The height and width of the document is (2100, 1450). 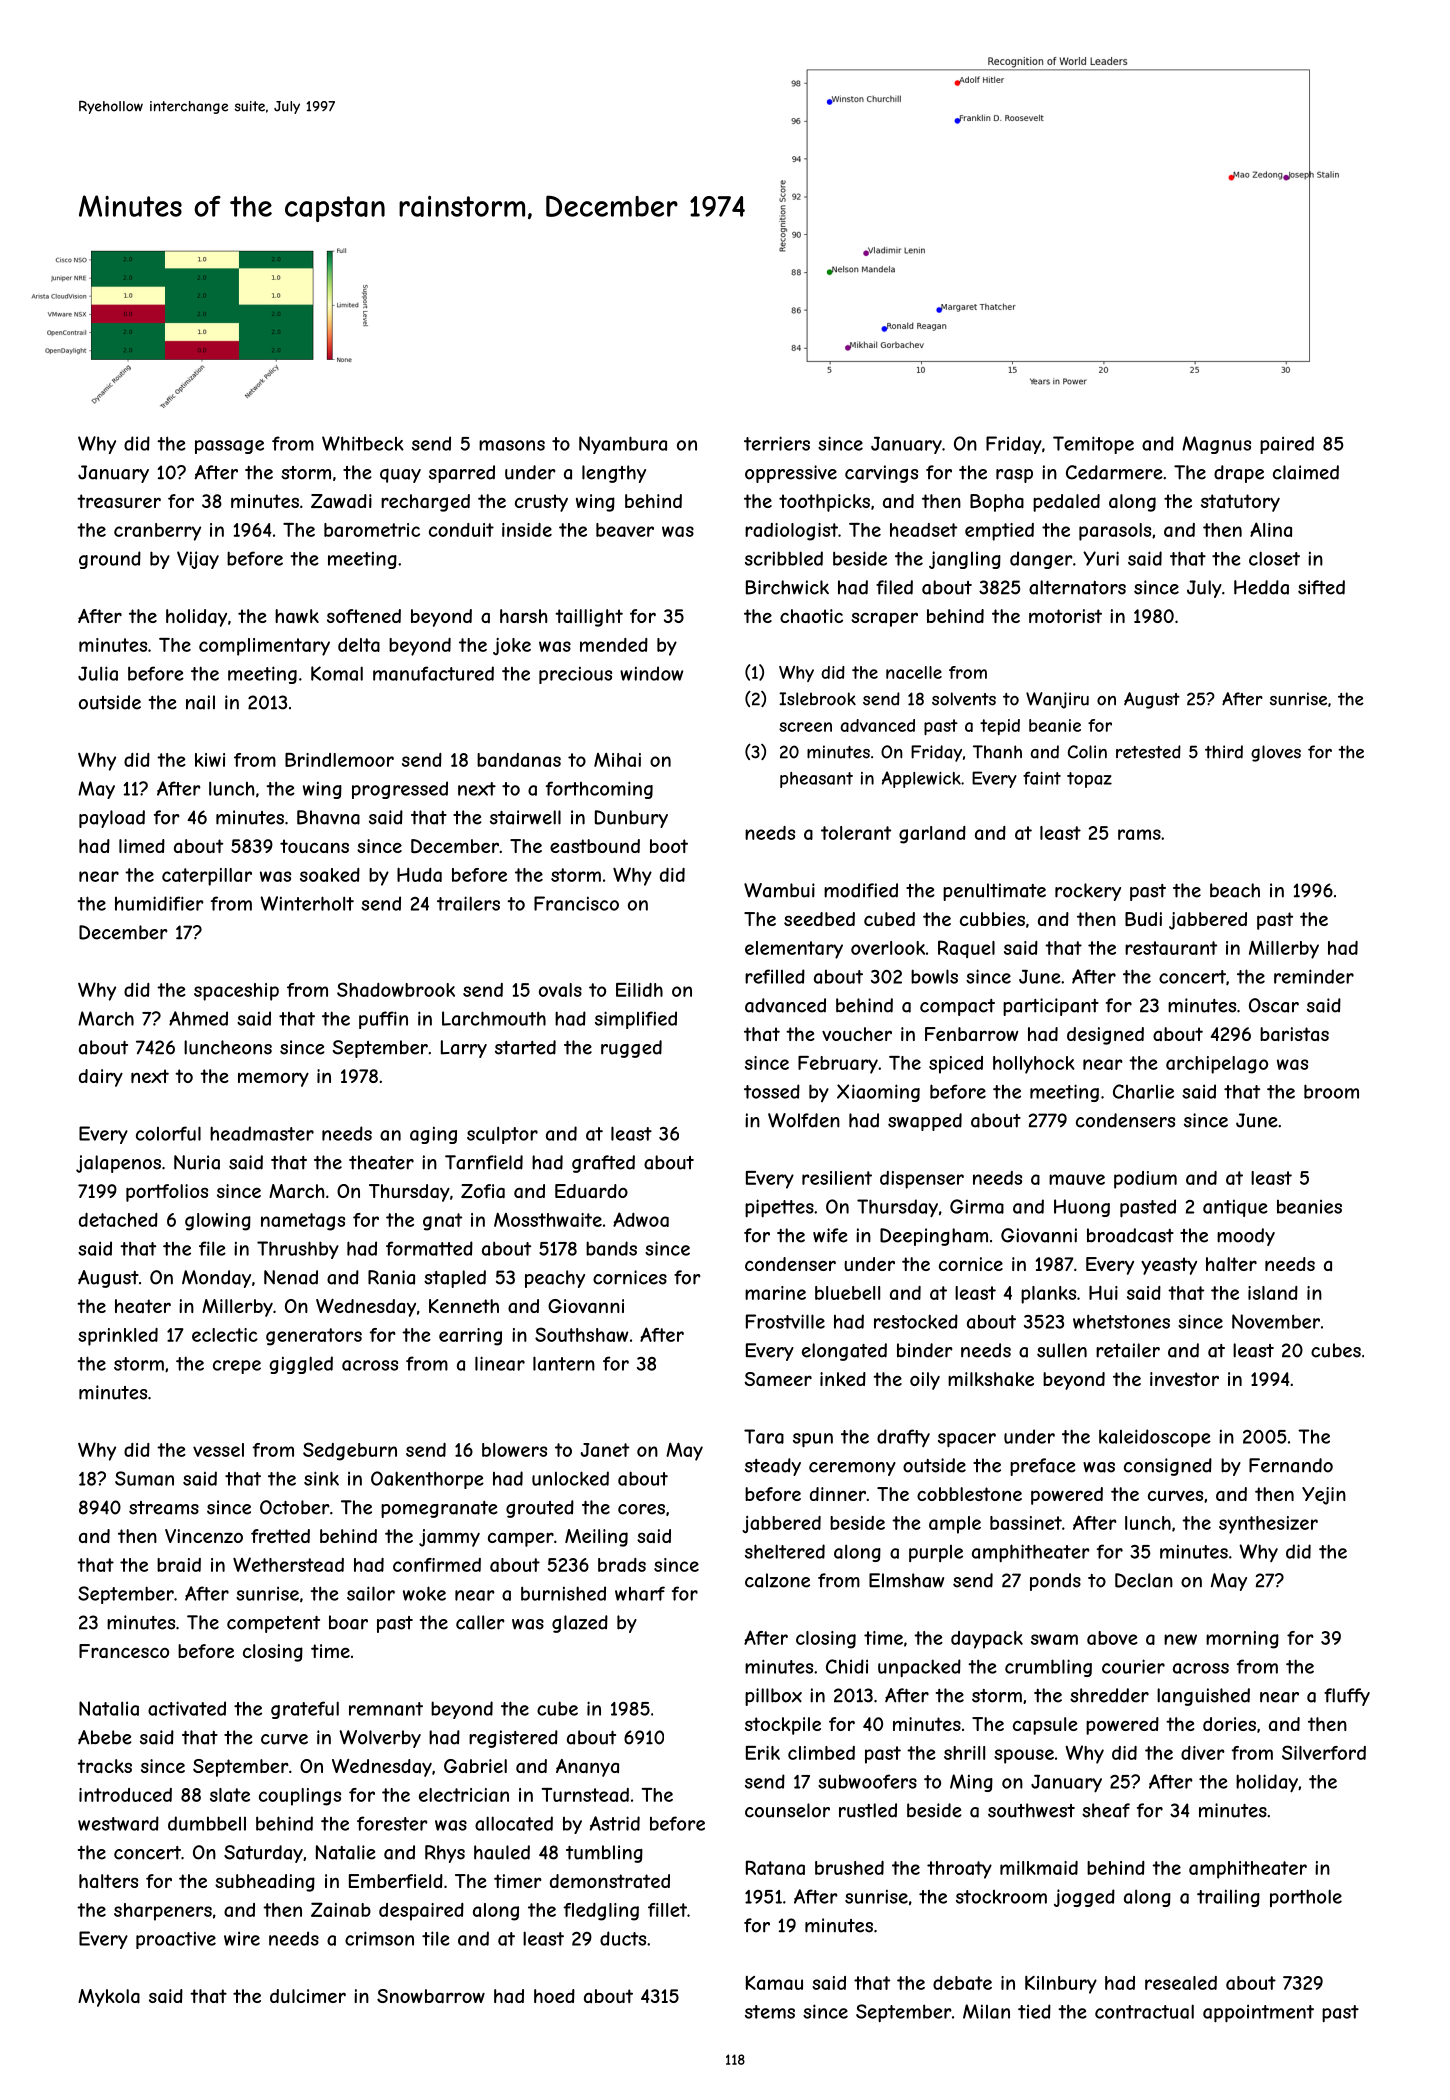 What do you see at coordinates (622, 1565) in the document?
I see `brads` at bounding box center [622, 1565].
